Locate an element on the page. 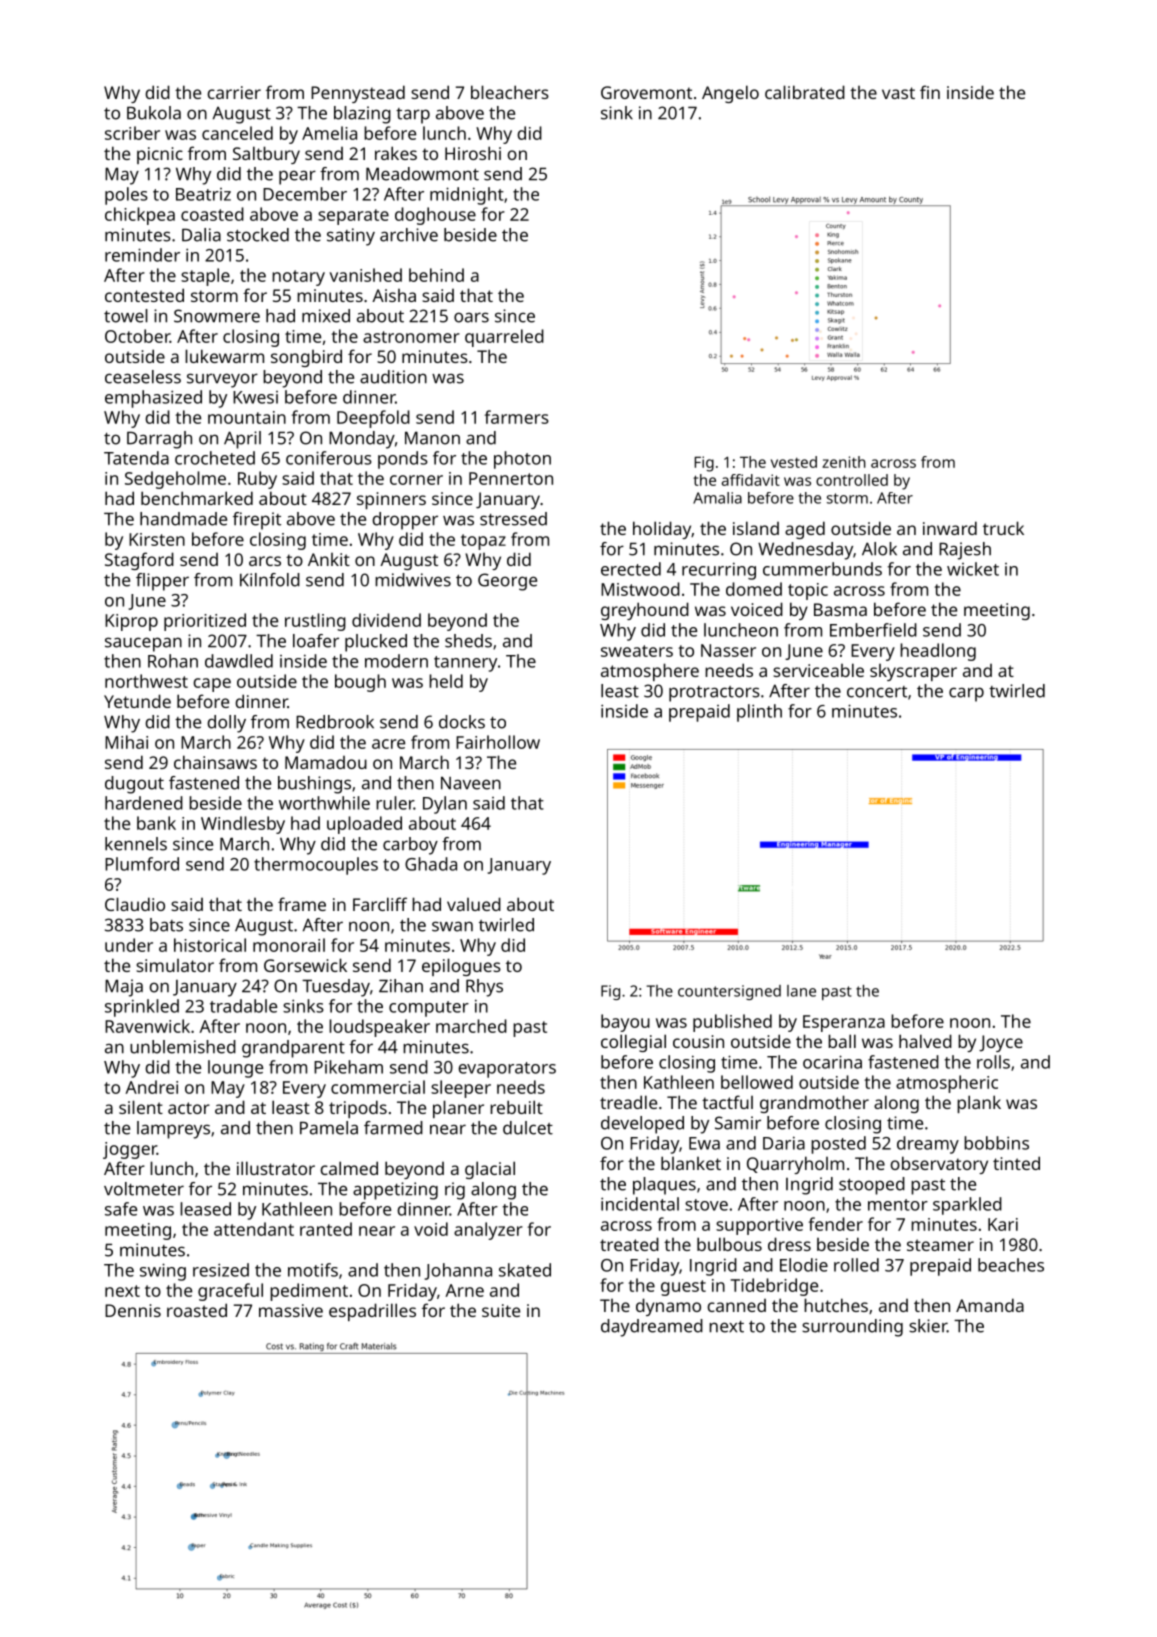 The width and height of the image is (1157, 1637). Arne is located at coordinates (464, 1290).
